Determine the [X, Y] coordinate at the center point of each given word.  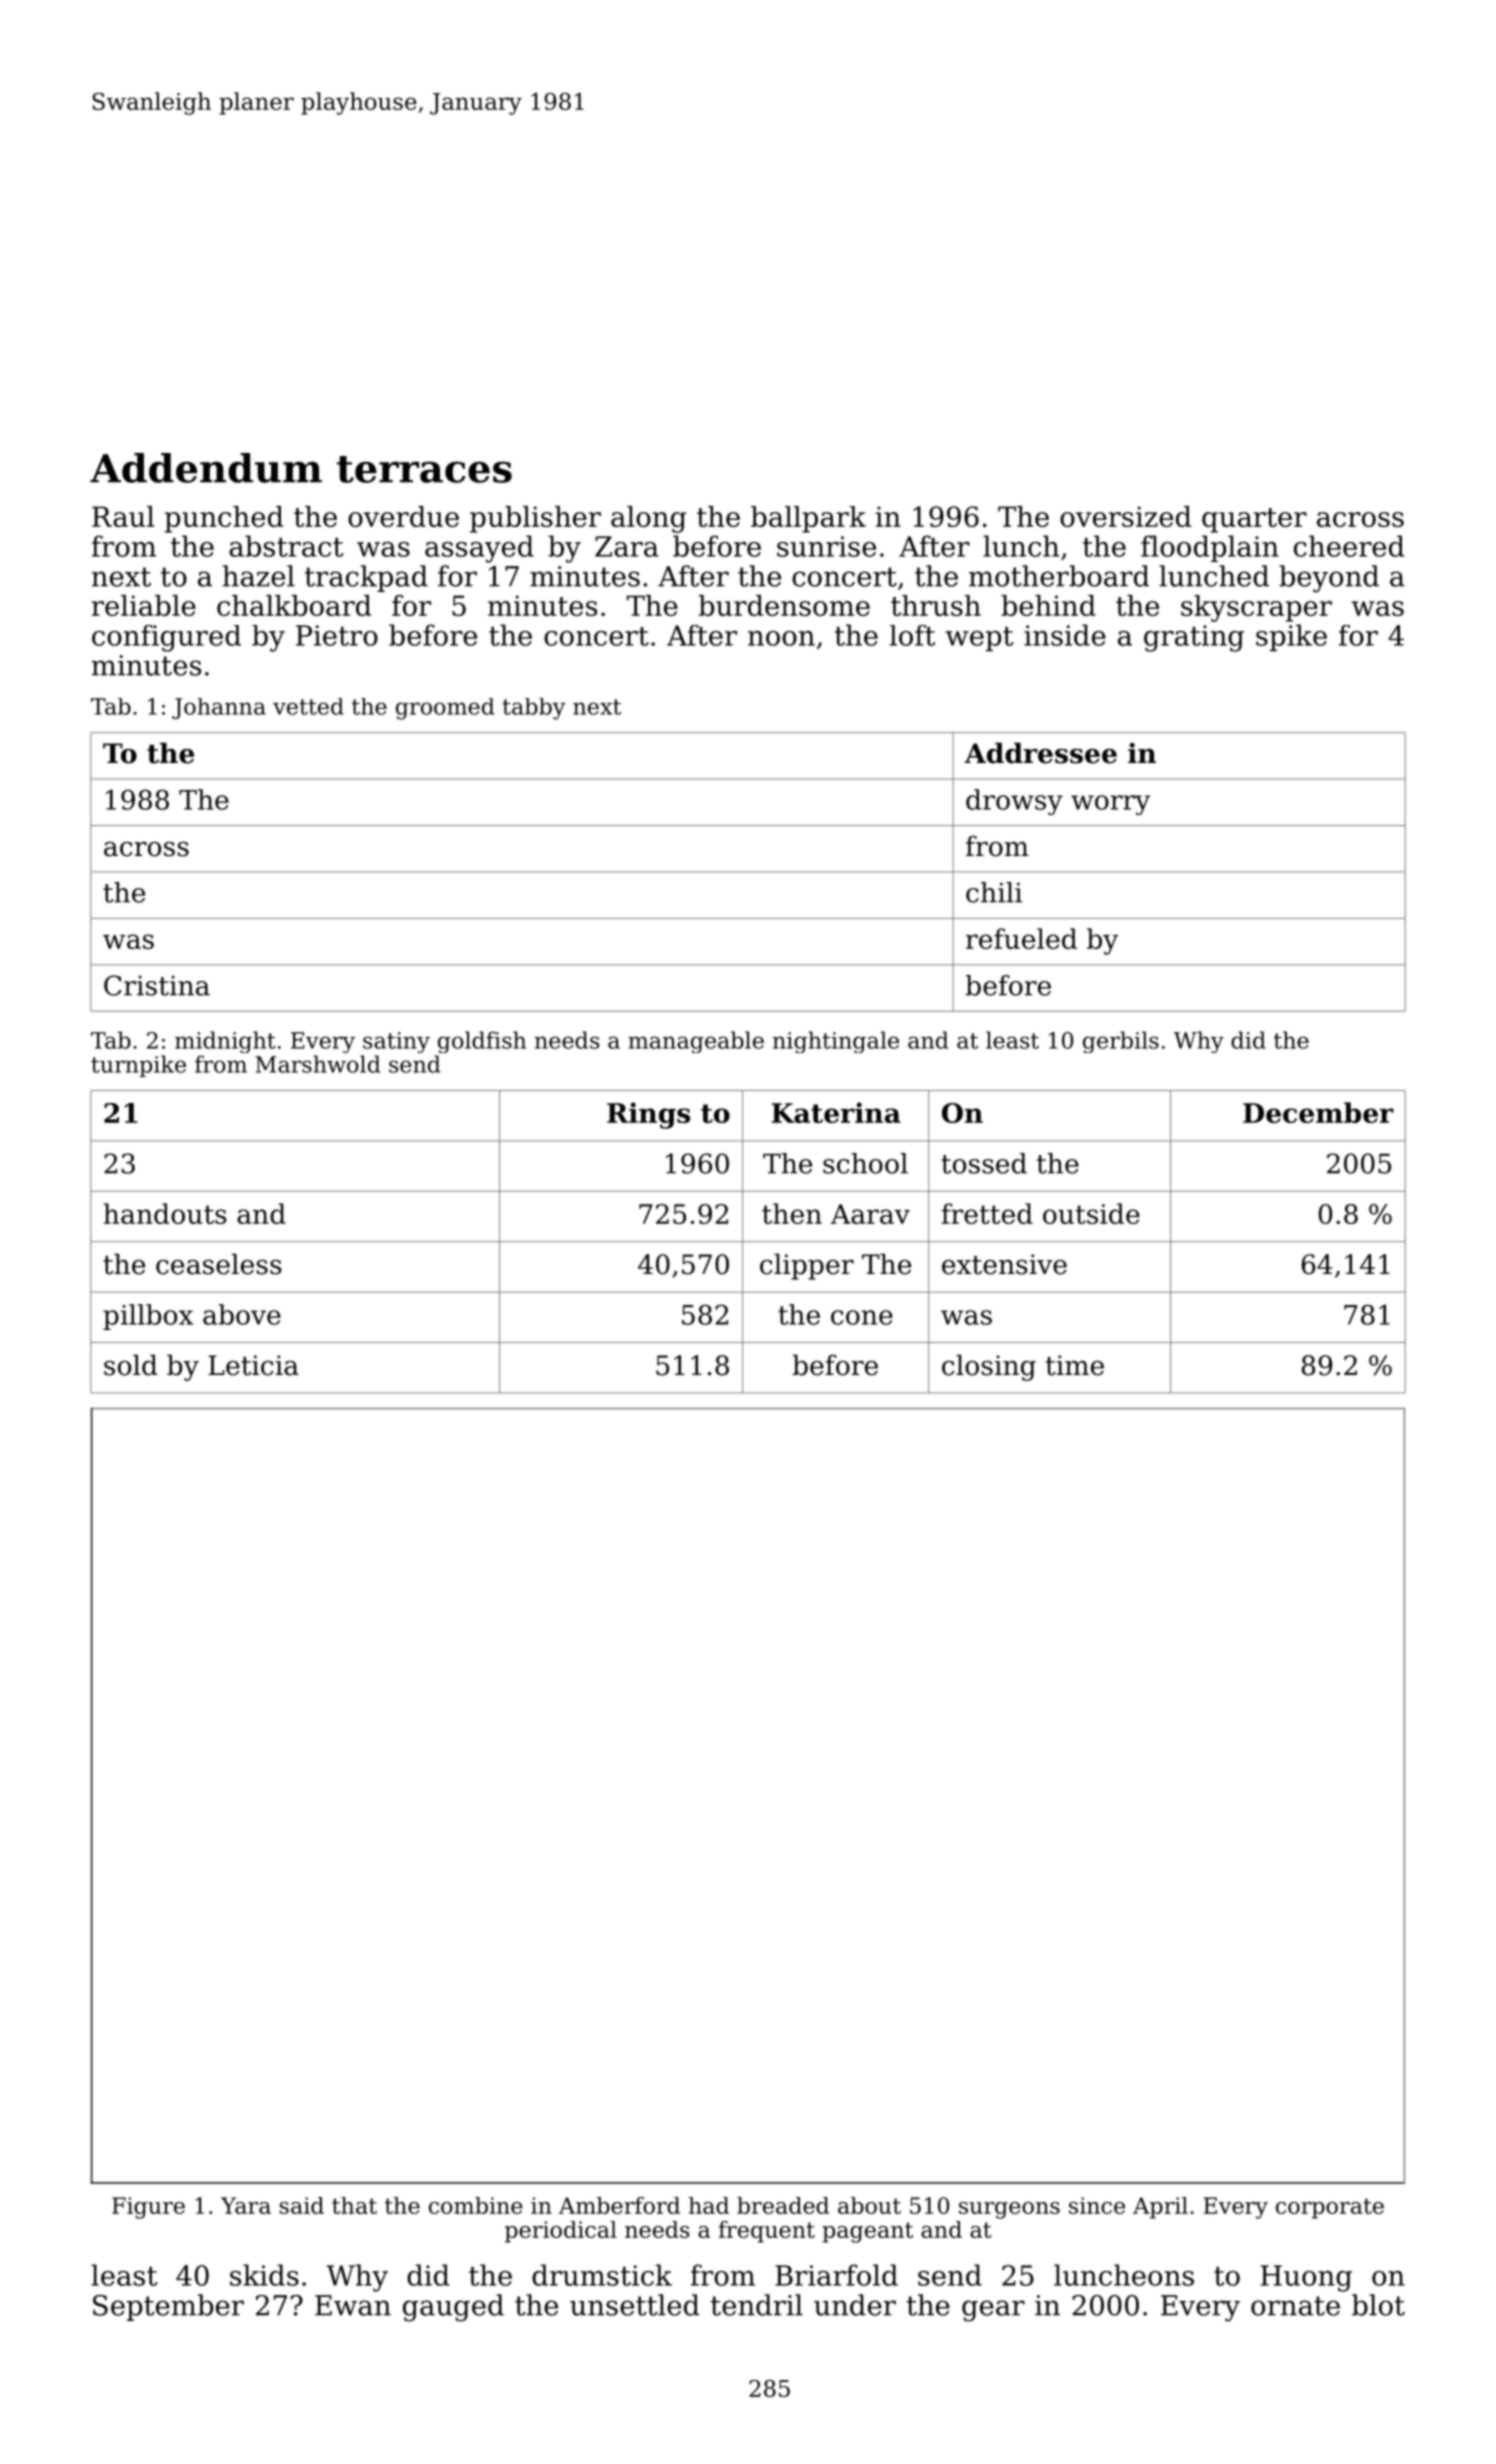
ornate [1295, 2306]
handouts [165, 1213]
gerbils [1121, 1042]
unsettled [635, 2305]
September [168, 2307]
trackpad [366, 578]
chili [994, 892]
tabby [534, 709]
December [1318, 1112]
